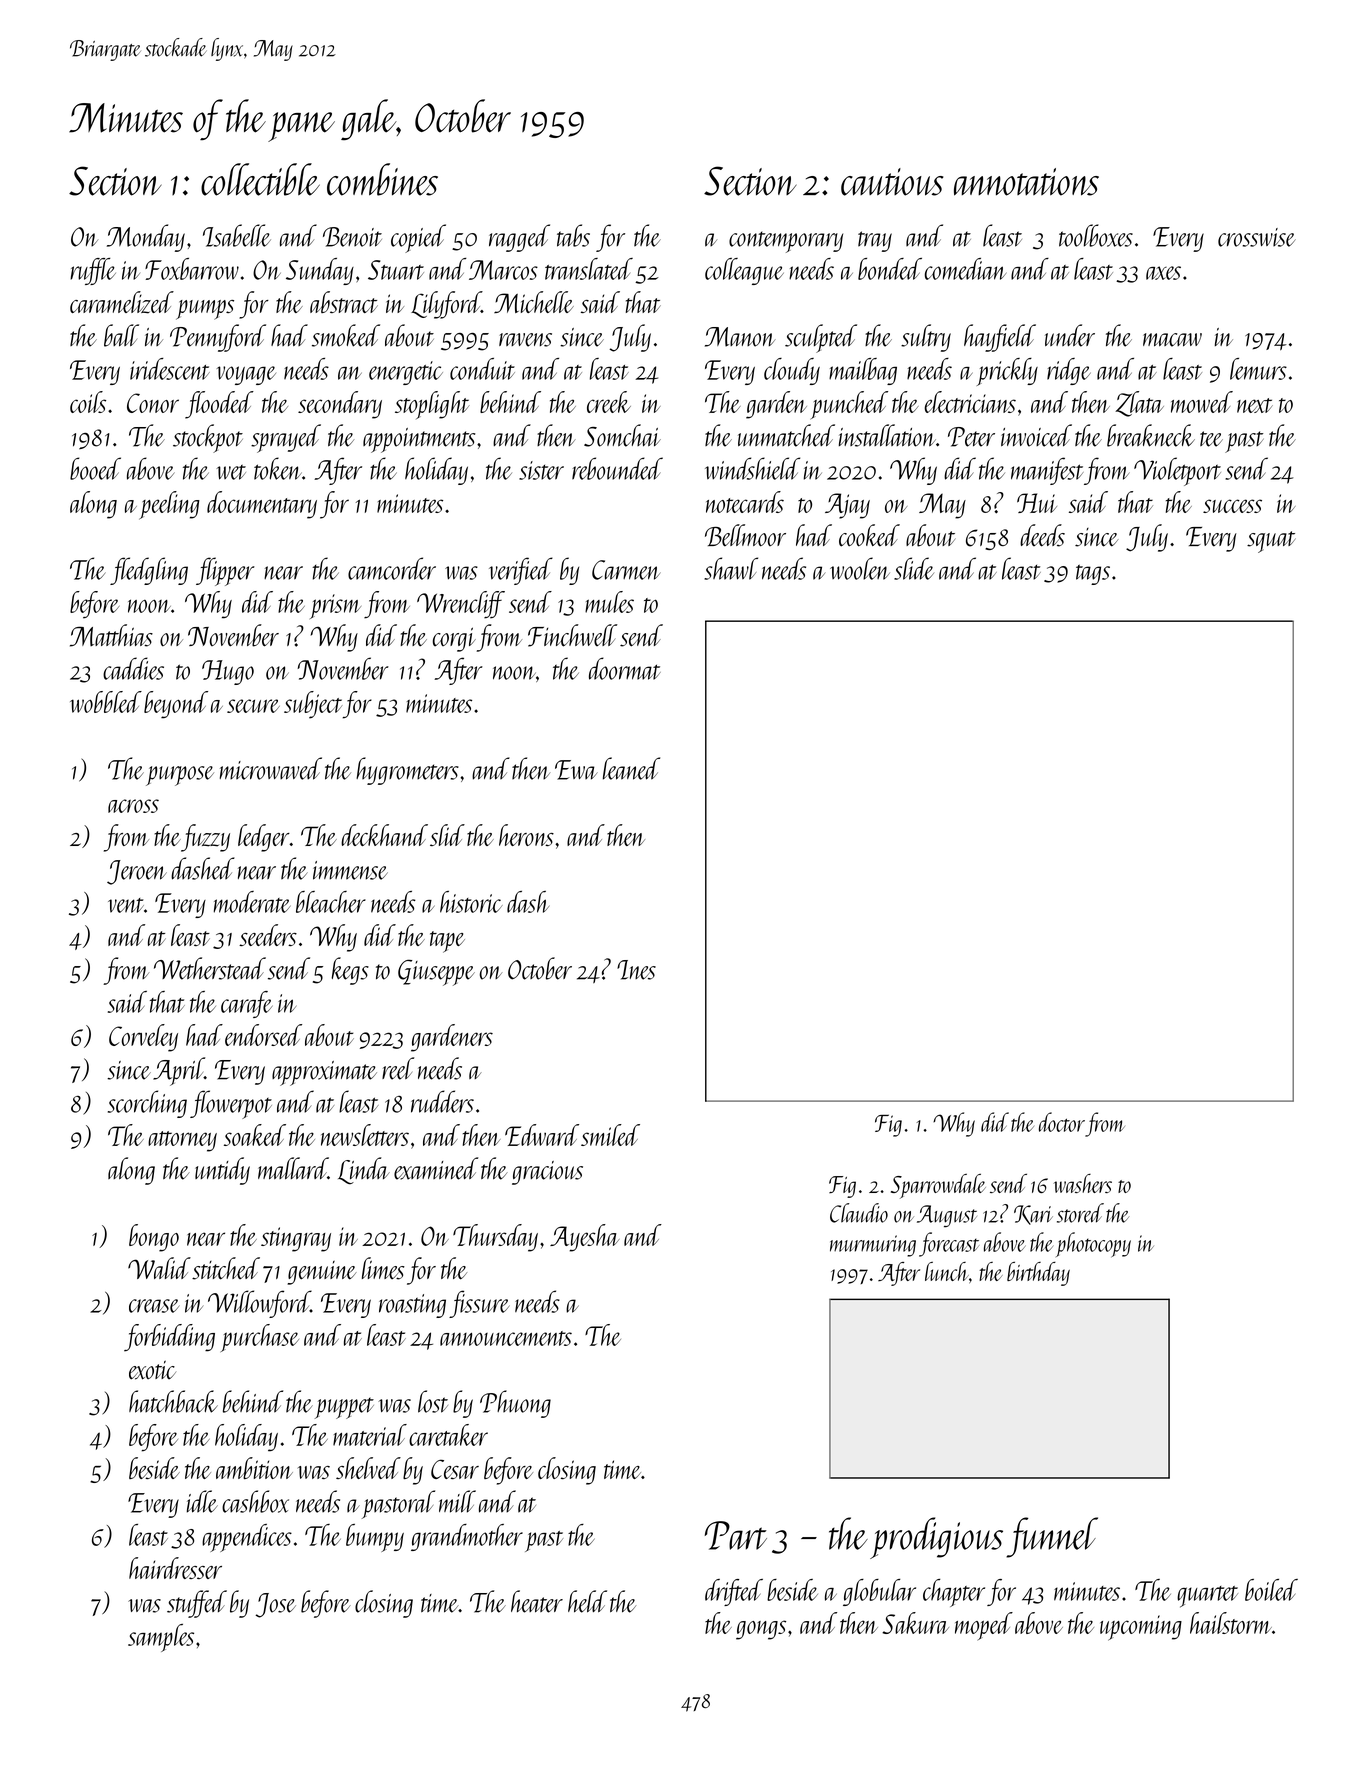 Image resolution: width=1364 pixels, height=1765 pixels. I want to click on ravens, so click(525, 340).
